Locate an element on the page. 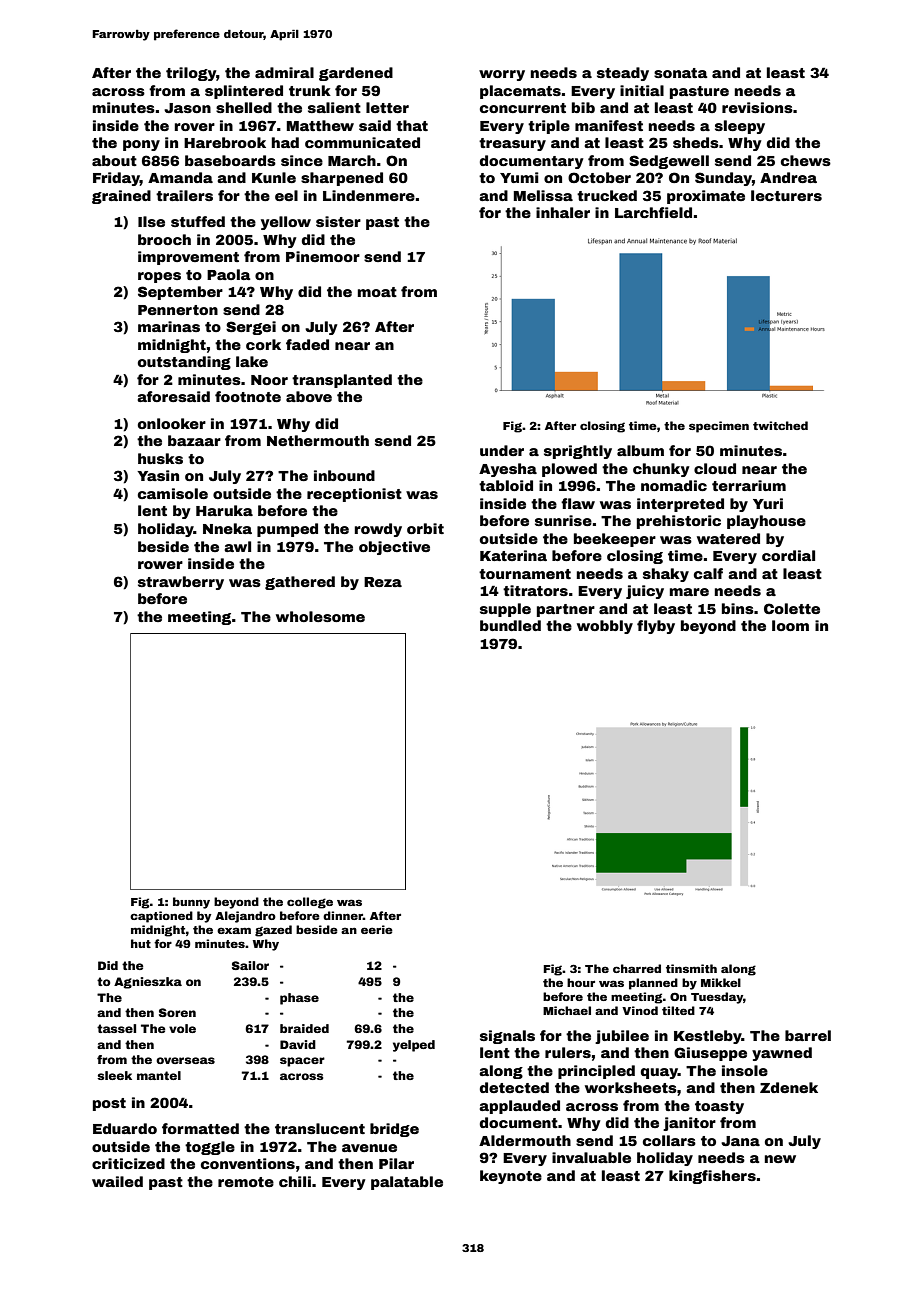 The image size is (924, 1308). Sedgewell is located at coordinates (669, 162).
